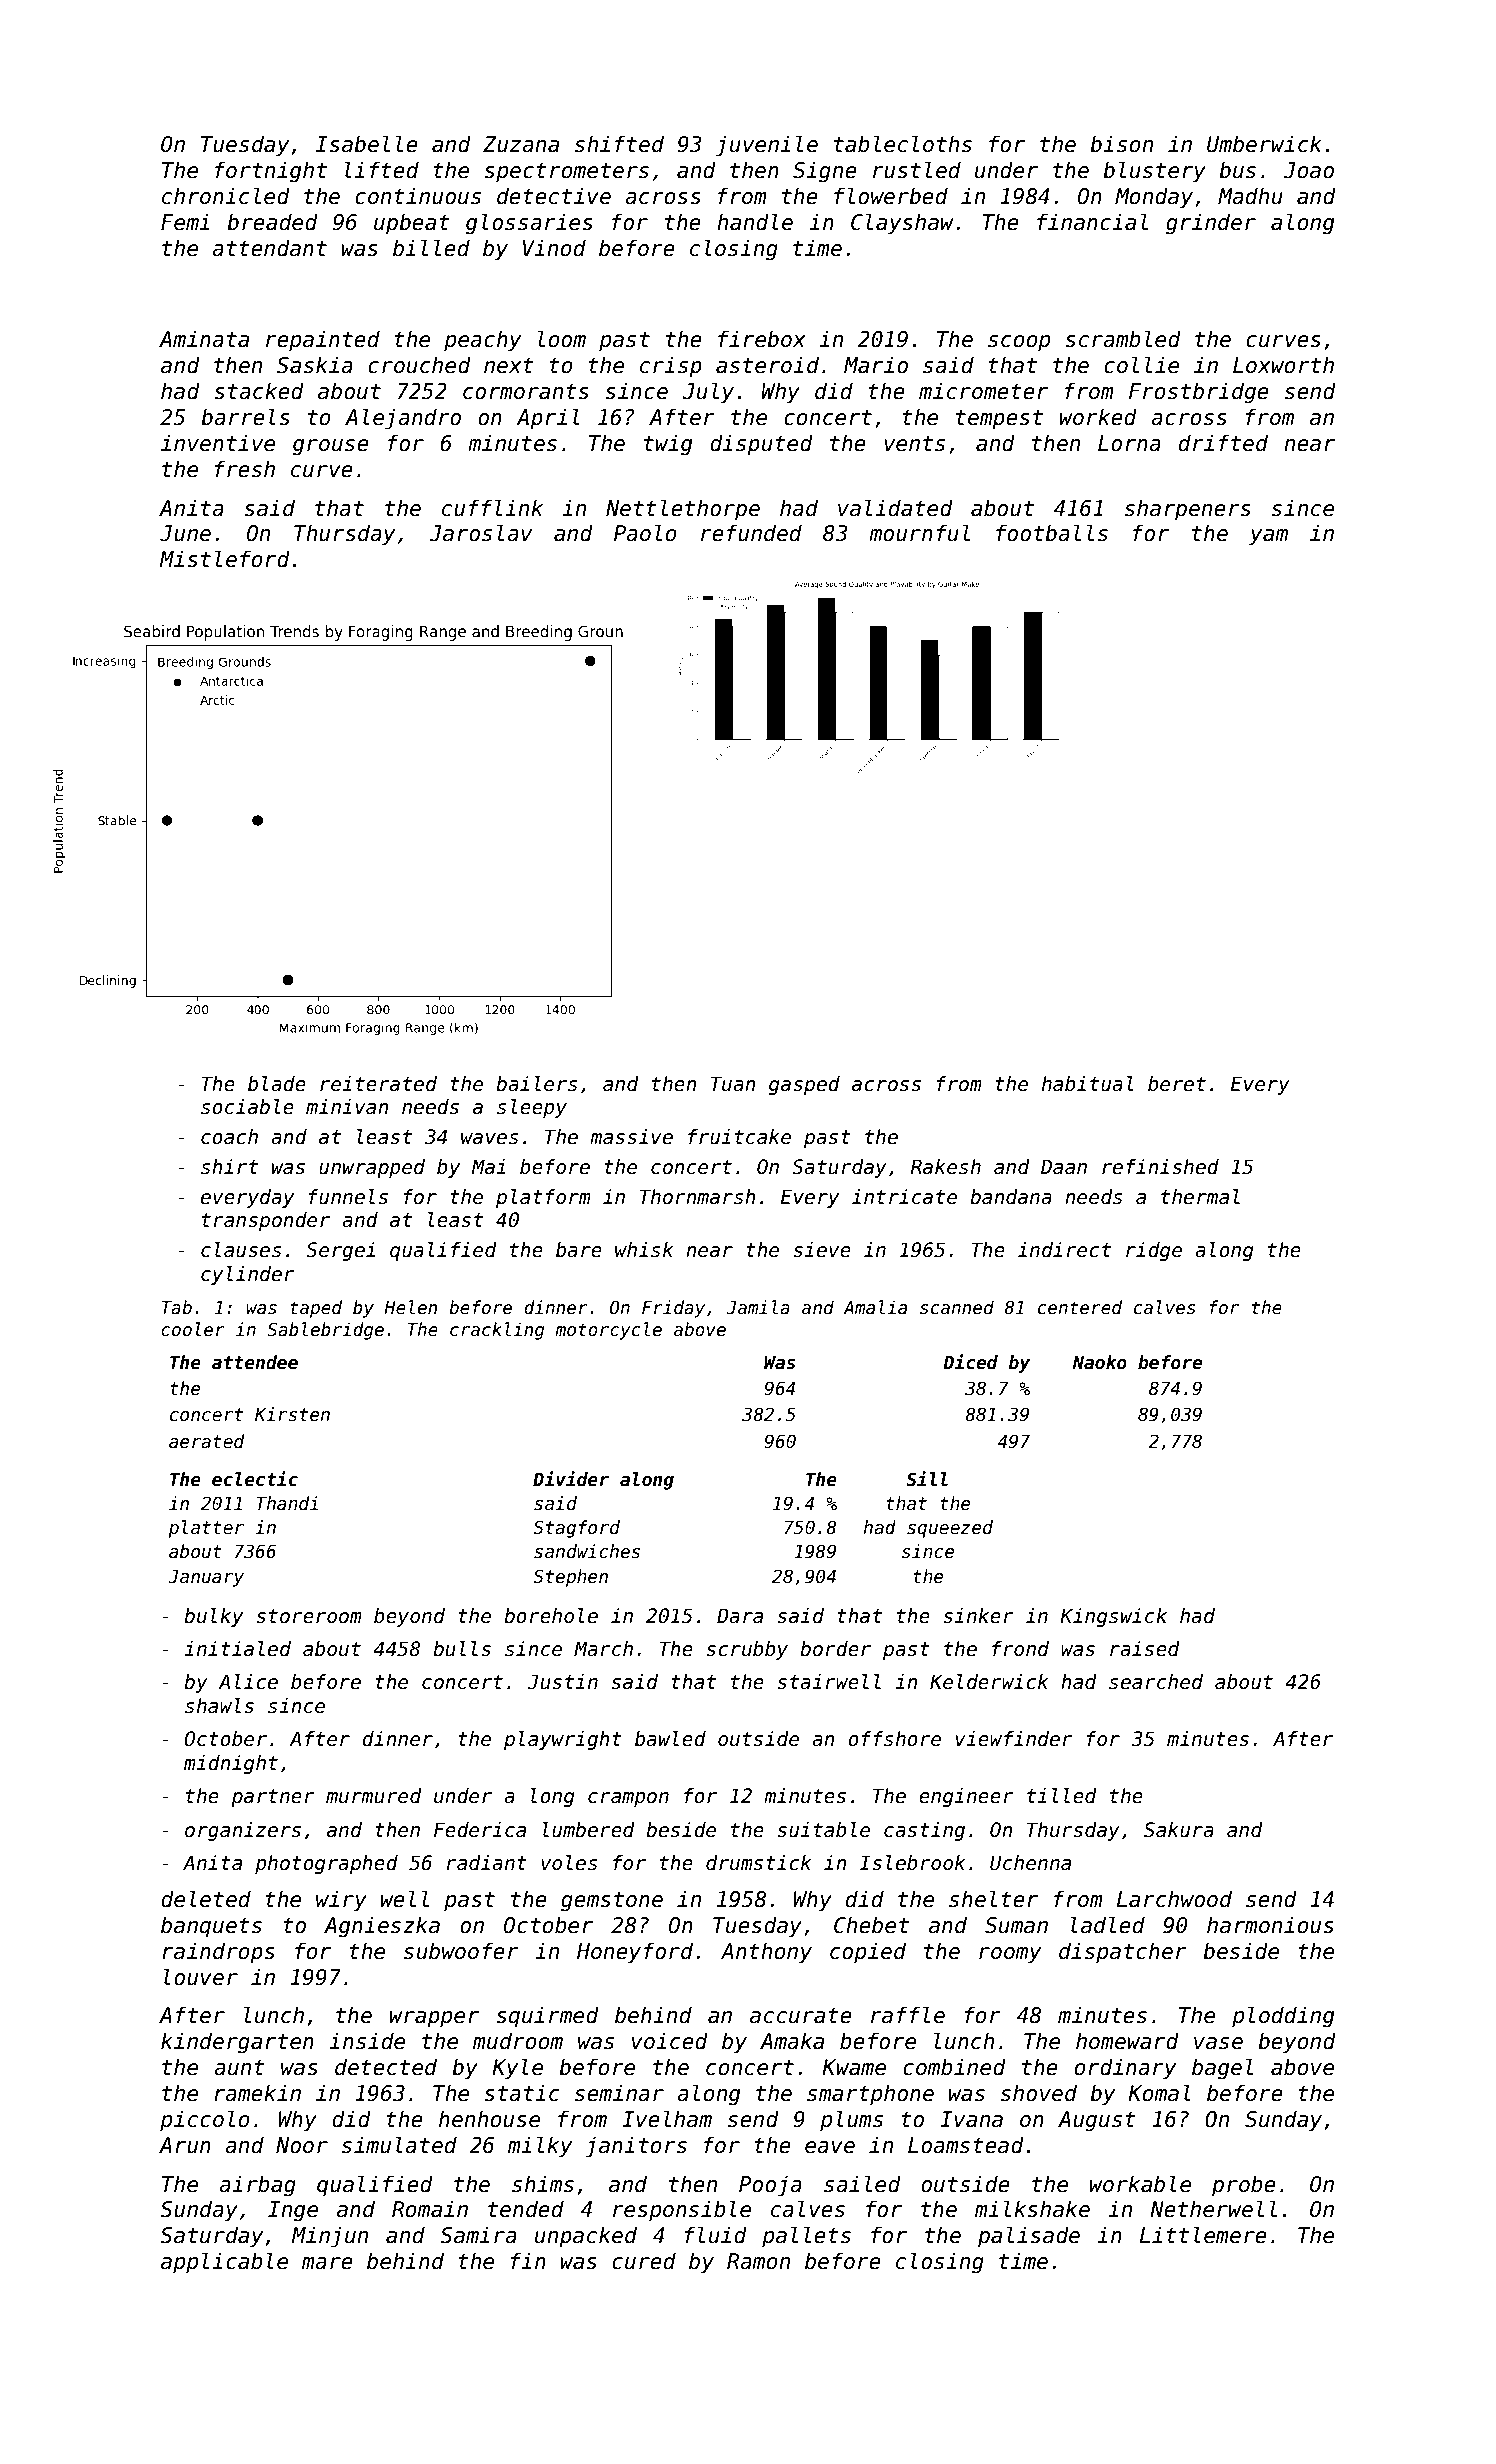 The image size is (1496, 2464). I want to click on Naoko, so click(1100, 1362).
